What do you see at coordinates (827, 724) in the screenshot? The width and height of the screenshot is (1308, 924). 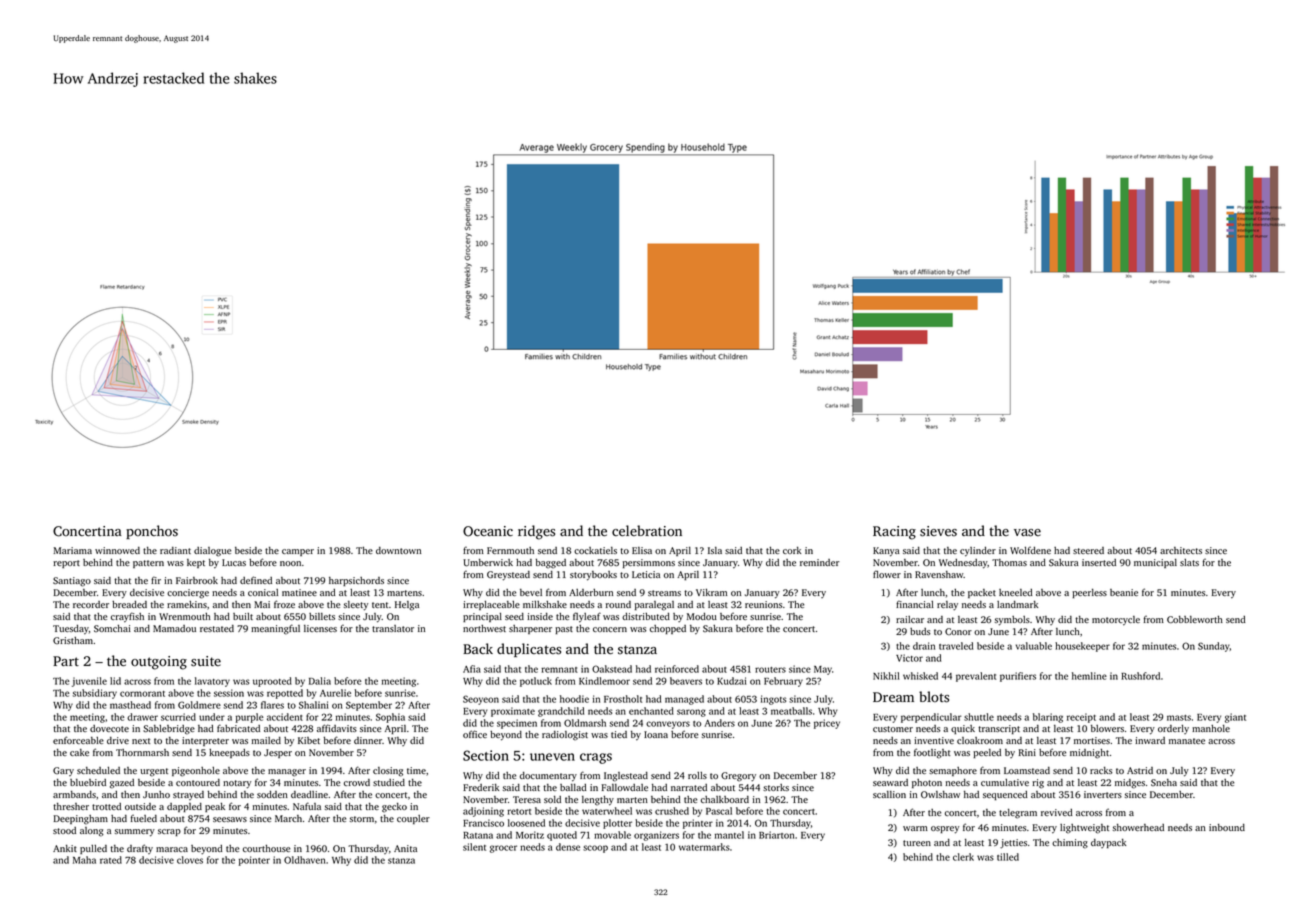 I see `pricey` at bounding box center [827, 724].
